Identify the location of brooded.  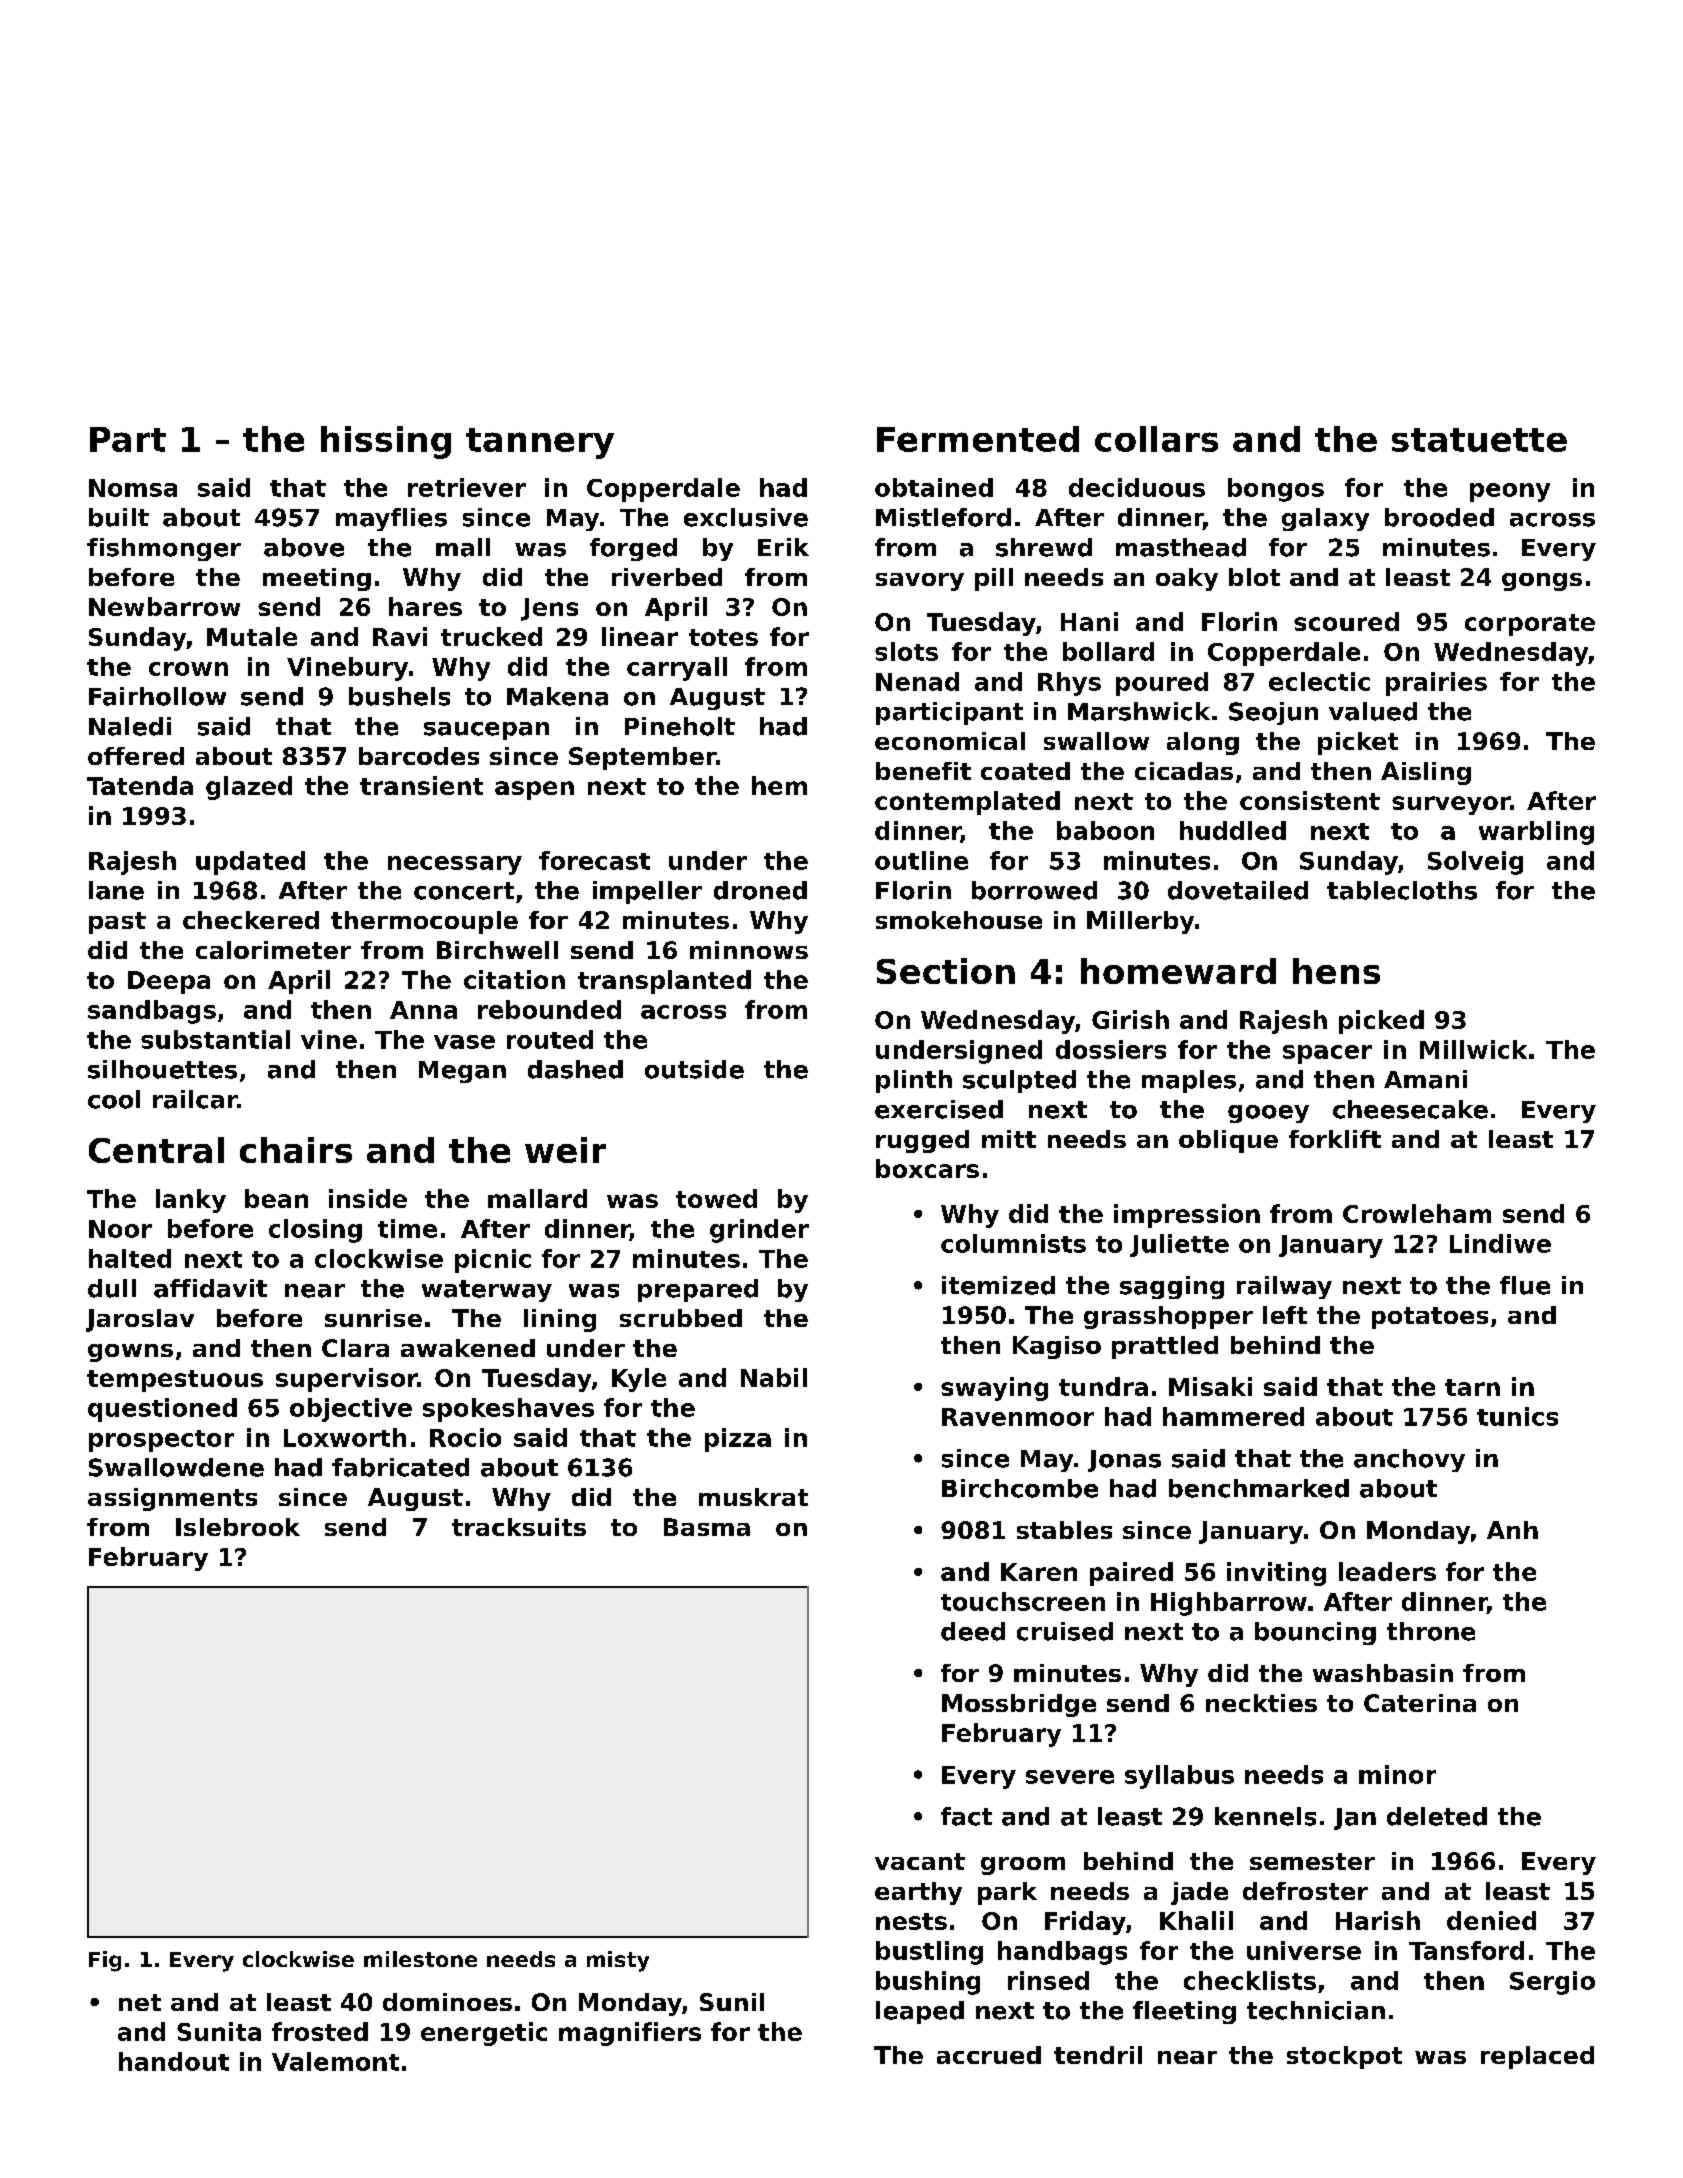
(1439, 517).
